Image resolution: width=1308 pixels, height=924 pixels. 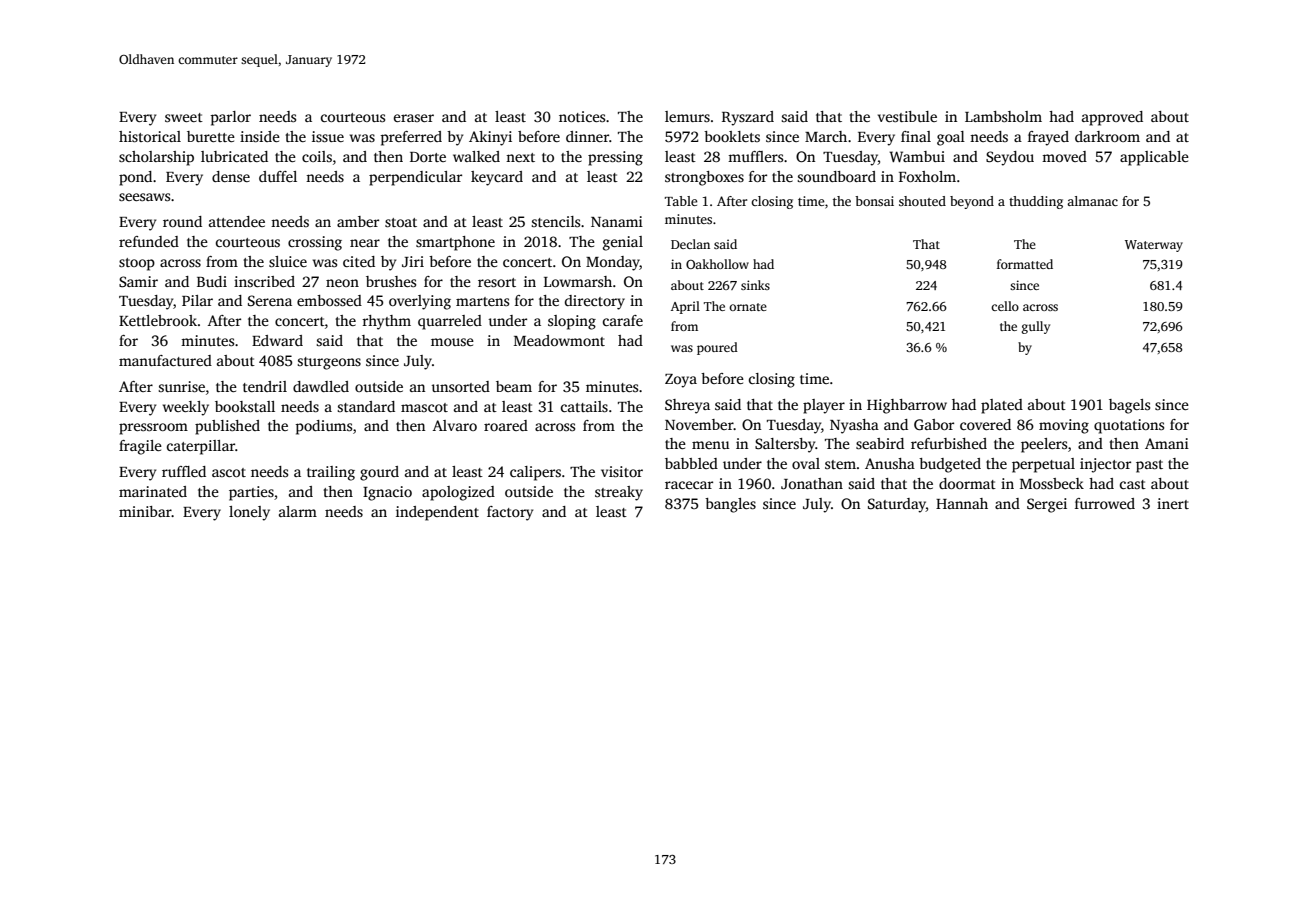 What do you see at coordinates (520, 157) in the screenshot?
I see `next` at bounding box center [520, 157].
